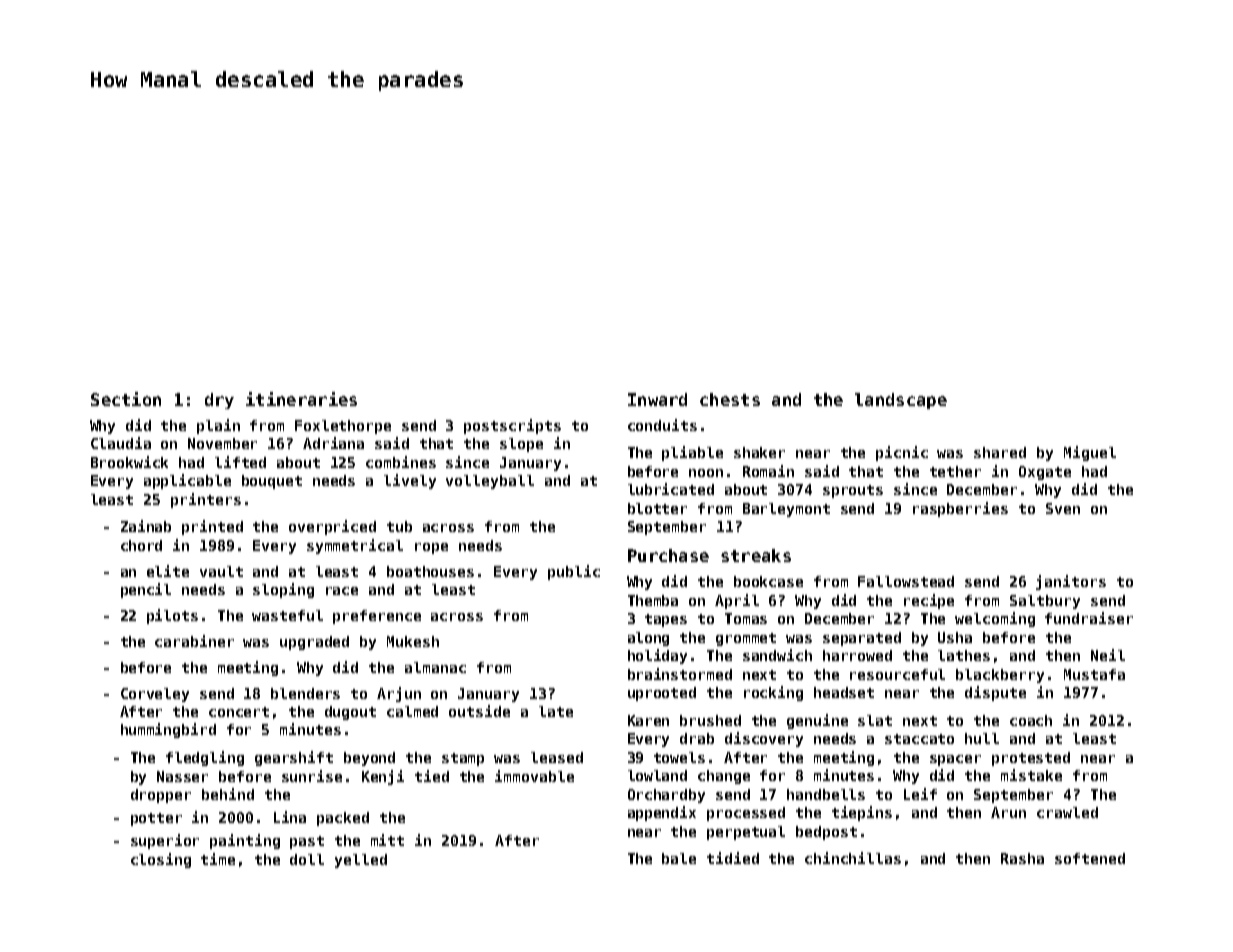 The height and width of the document is (952, 1233). I want to click on landscape, so click(901, 401).
